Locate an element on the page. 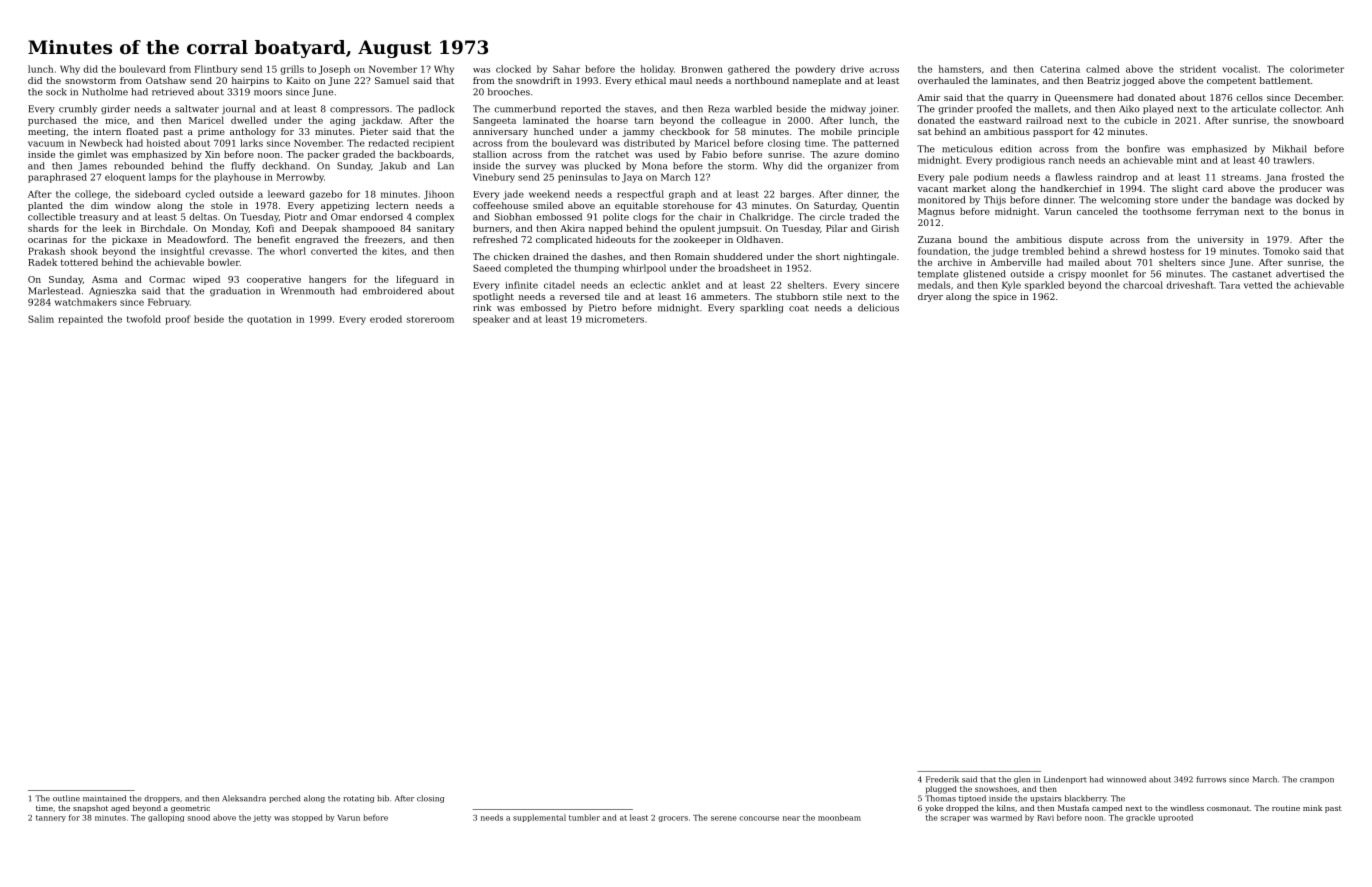  sparkling is located at coordinates (762, 309).
